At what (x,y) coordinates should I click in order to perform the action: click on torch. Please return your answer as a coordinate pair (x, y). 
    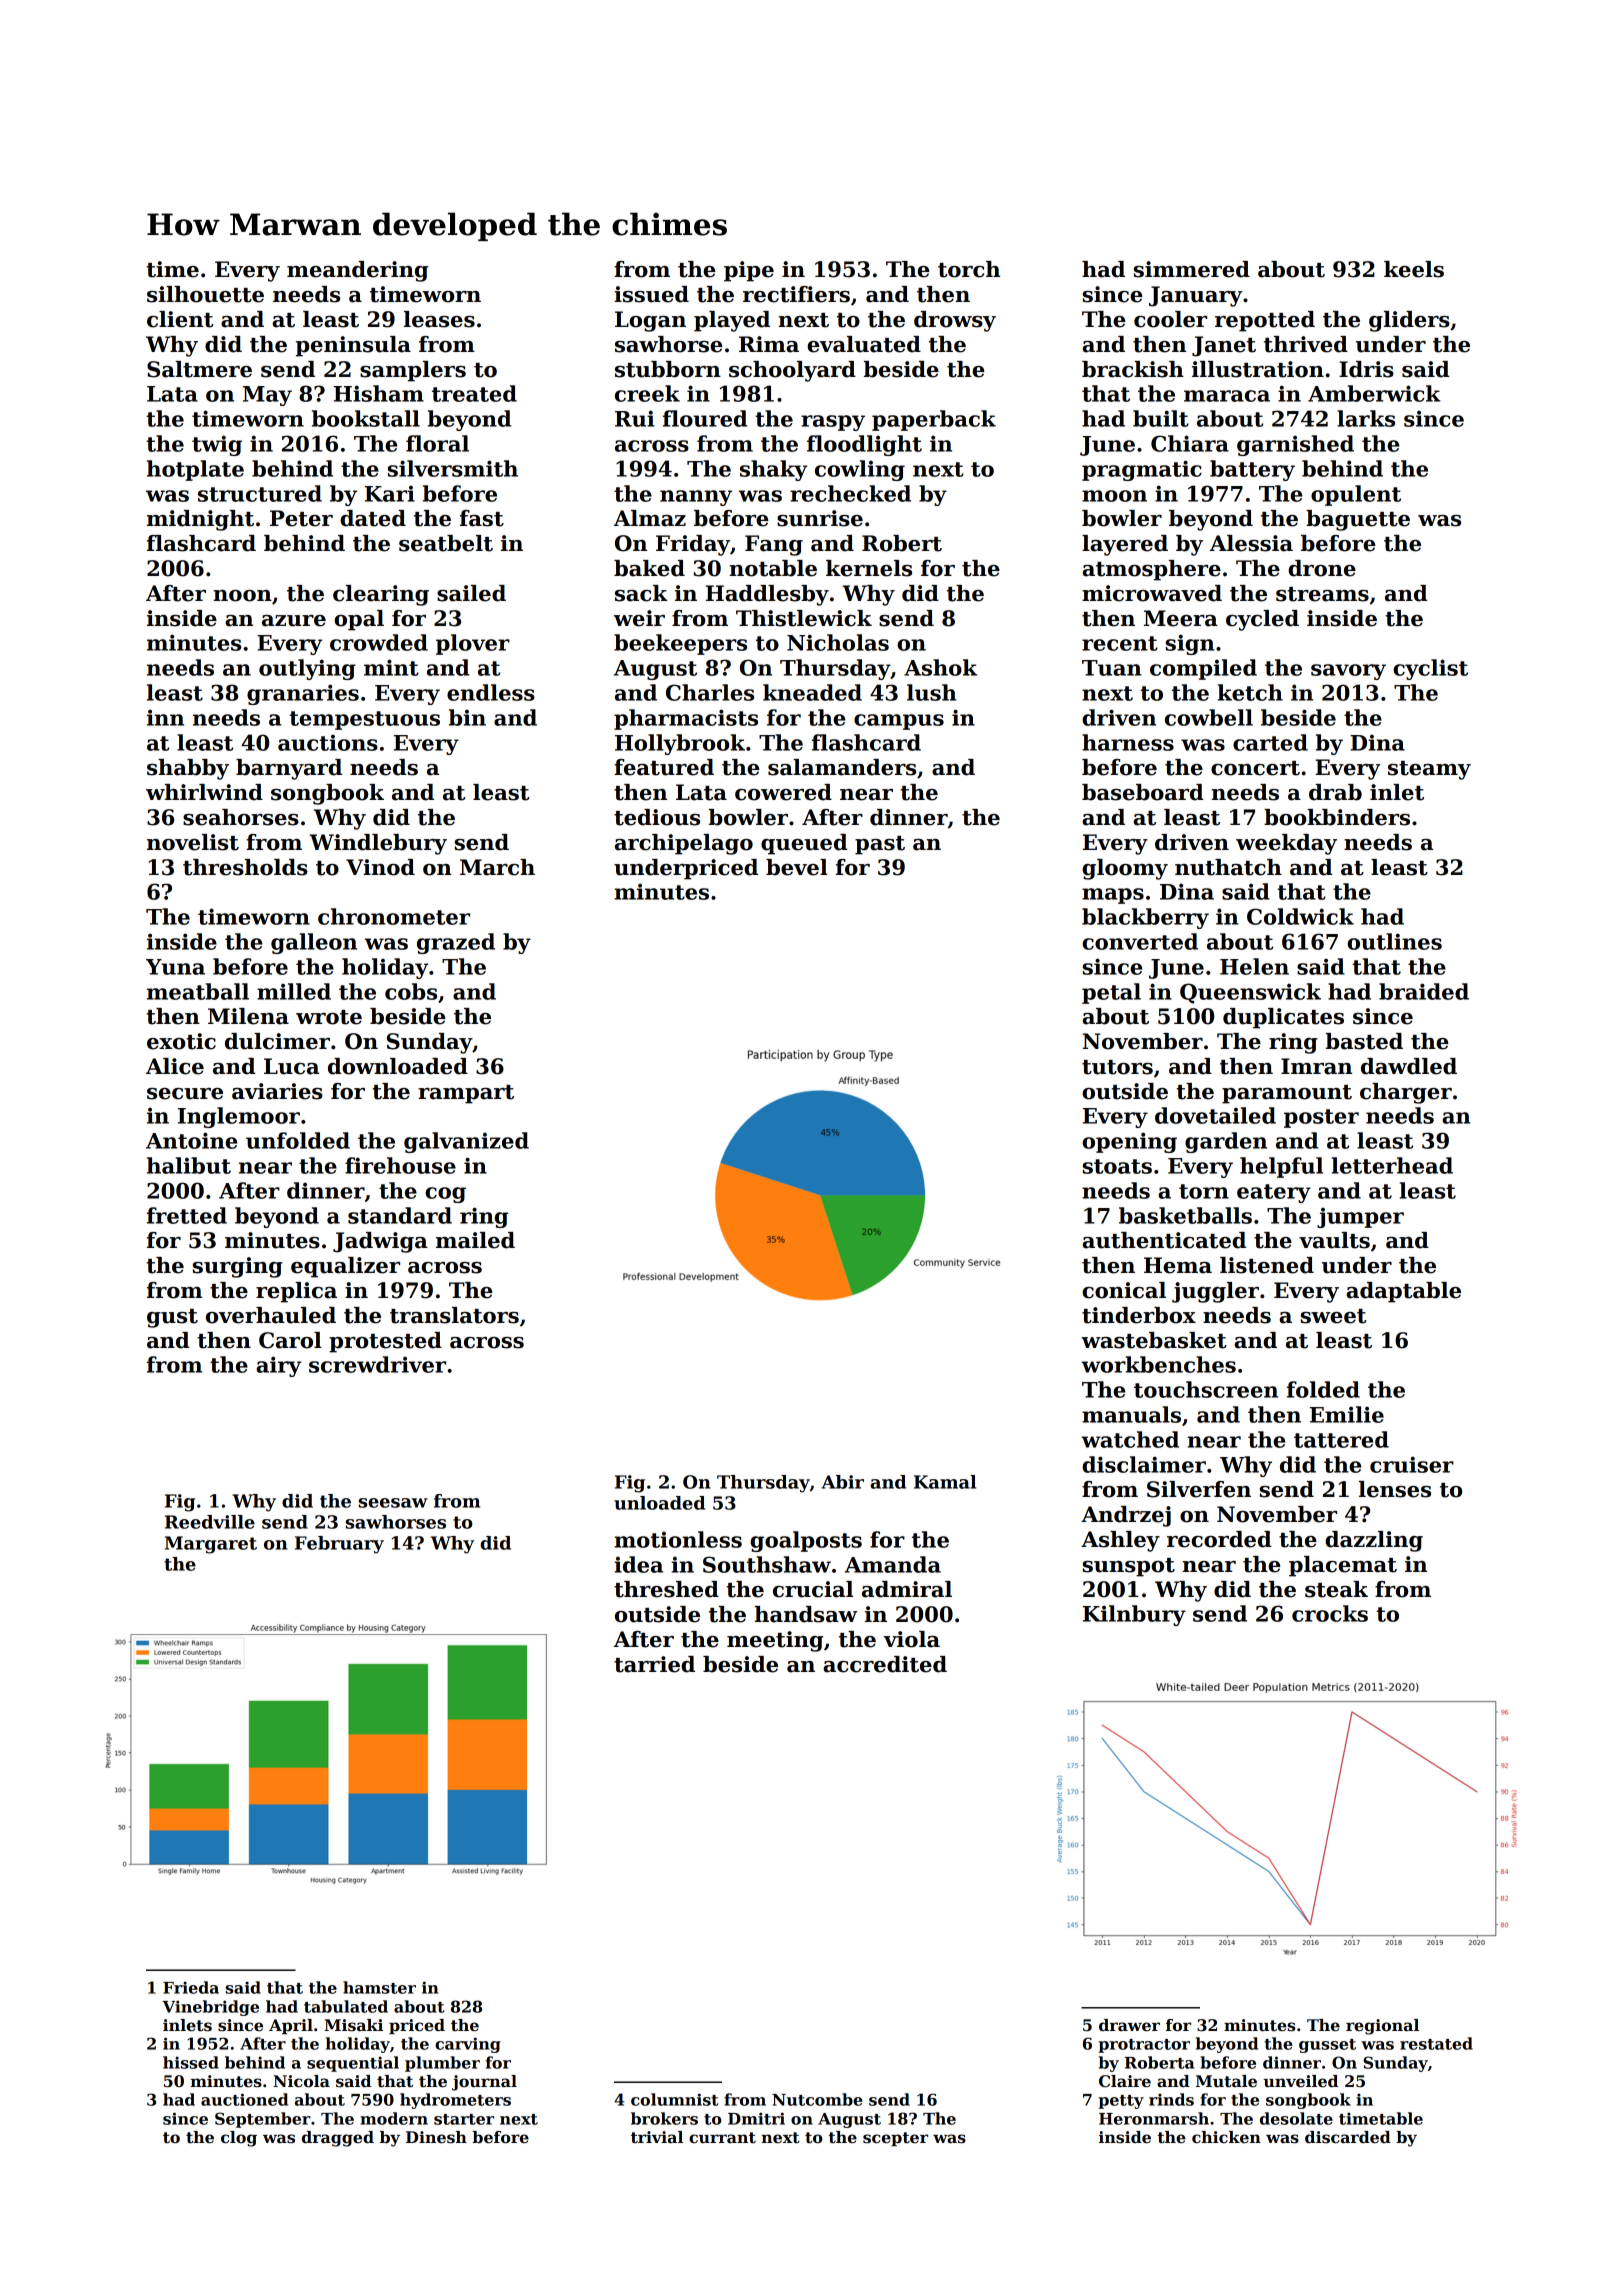
    Looking at the image, I should click on (969, 269).
